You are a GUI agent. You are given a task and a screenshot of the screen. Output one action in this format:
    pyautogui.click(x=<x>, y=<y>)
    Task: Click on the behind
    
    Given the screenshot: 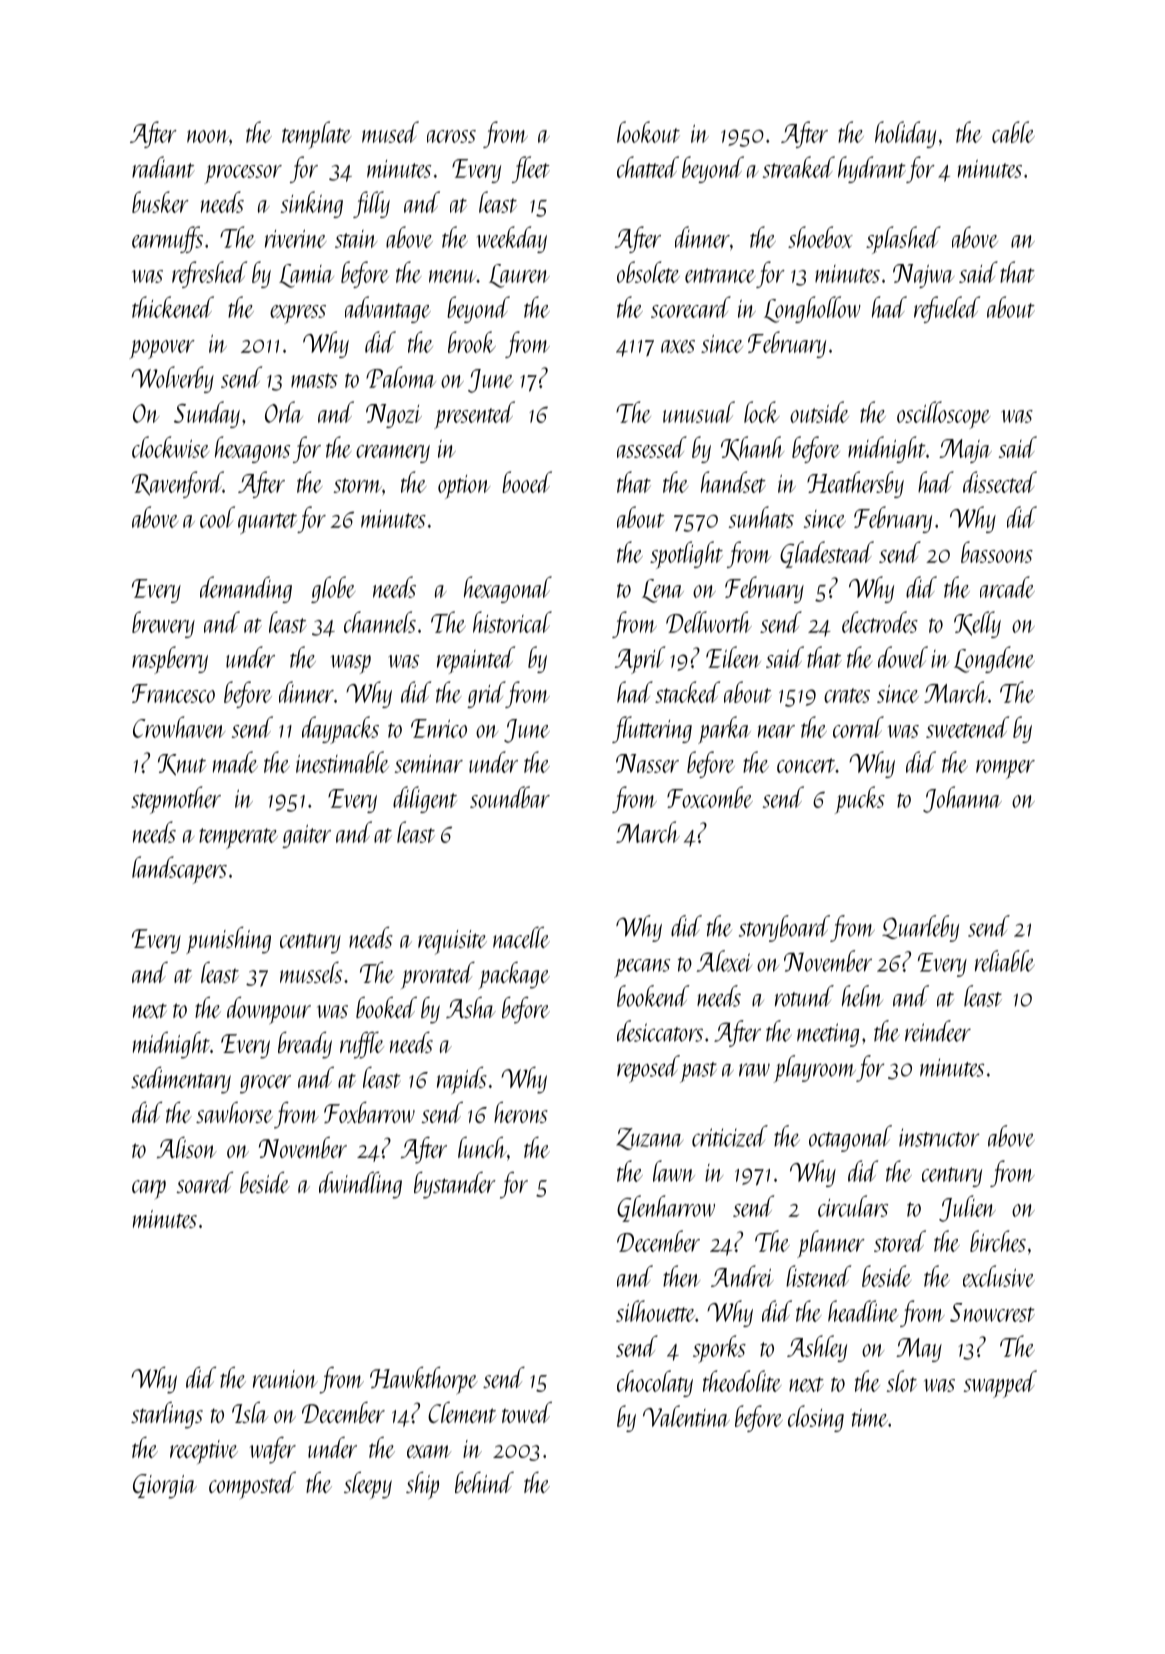 What is the action you would take?
    pyautogui.click(x=484, y=1482)
